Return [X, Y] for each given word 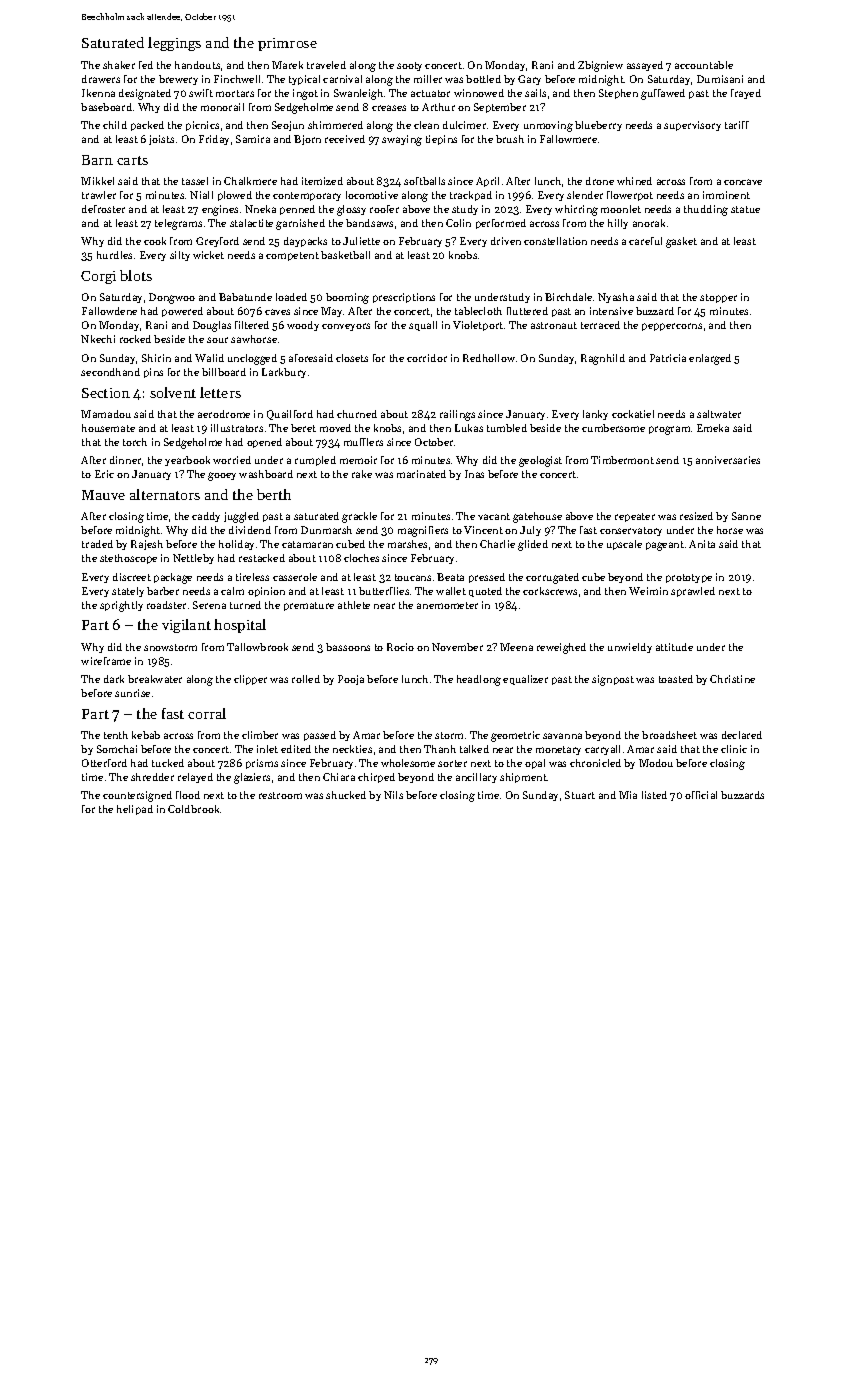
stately [128, 592]
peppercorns [672, 327]
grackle [359, 517]
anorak [649, 223]
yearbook [187, 461]
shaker [119, 65]
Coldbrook [193, 809]
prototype [689, 578]
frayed [746, 94]
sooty [409, 66]
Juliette [361, 241]
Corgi [98, 277]
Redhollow [489, 358]
